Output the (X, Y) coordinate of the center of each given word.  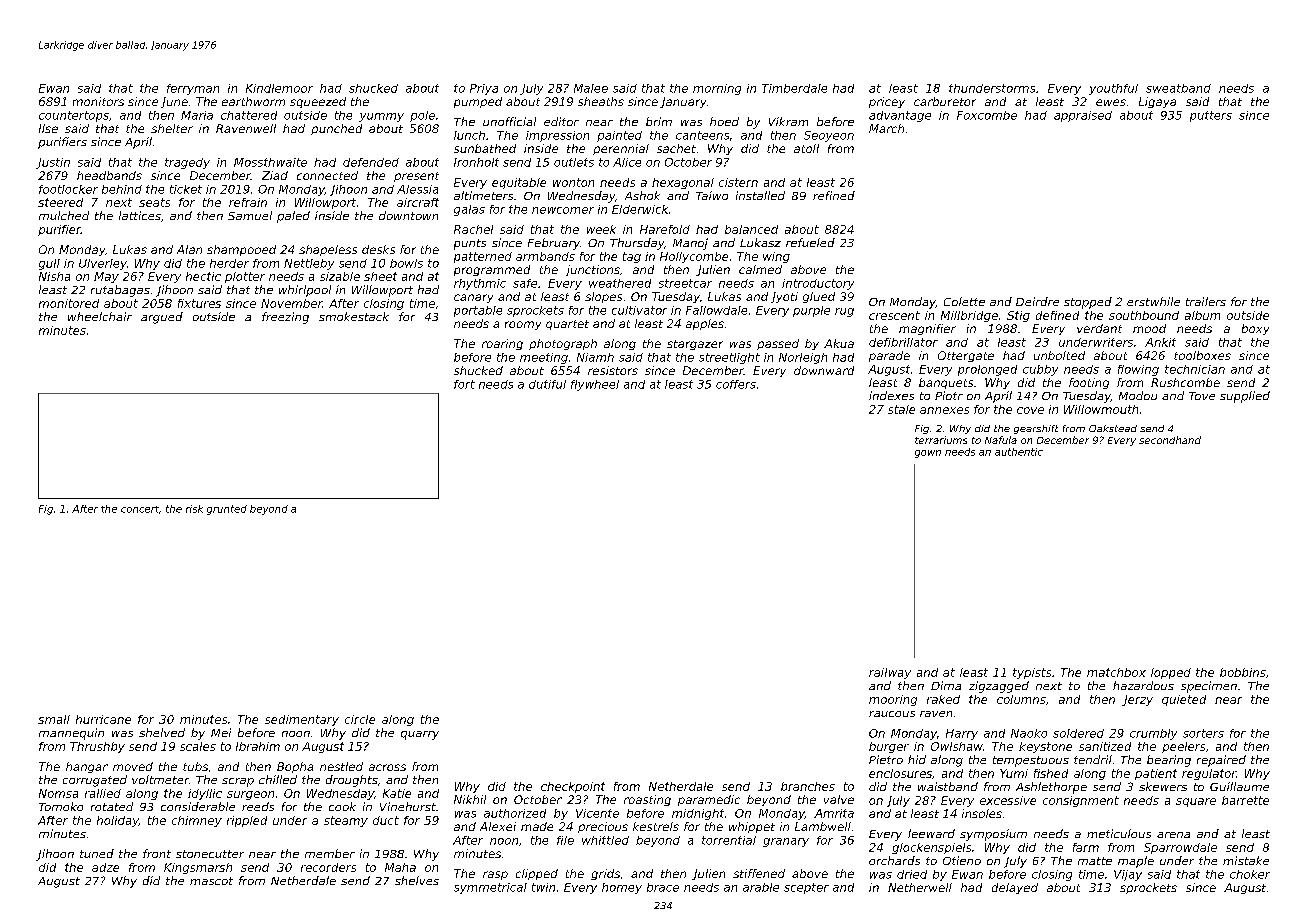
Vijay (1128, 875)
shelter (172, 128)
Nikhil (470, 799)
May (106, 277)
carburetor (945, 101)
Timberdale (794, 88)
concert (140, 509)
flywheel (595, 385)
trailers (1206, 301)
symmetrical (490, 888)
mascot (211, 881)
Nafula (1001, 440)
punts (470, 244)
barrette (1245, 800)
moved (133, 766)
